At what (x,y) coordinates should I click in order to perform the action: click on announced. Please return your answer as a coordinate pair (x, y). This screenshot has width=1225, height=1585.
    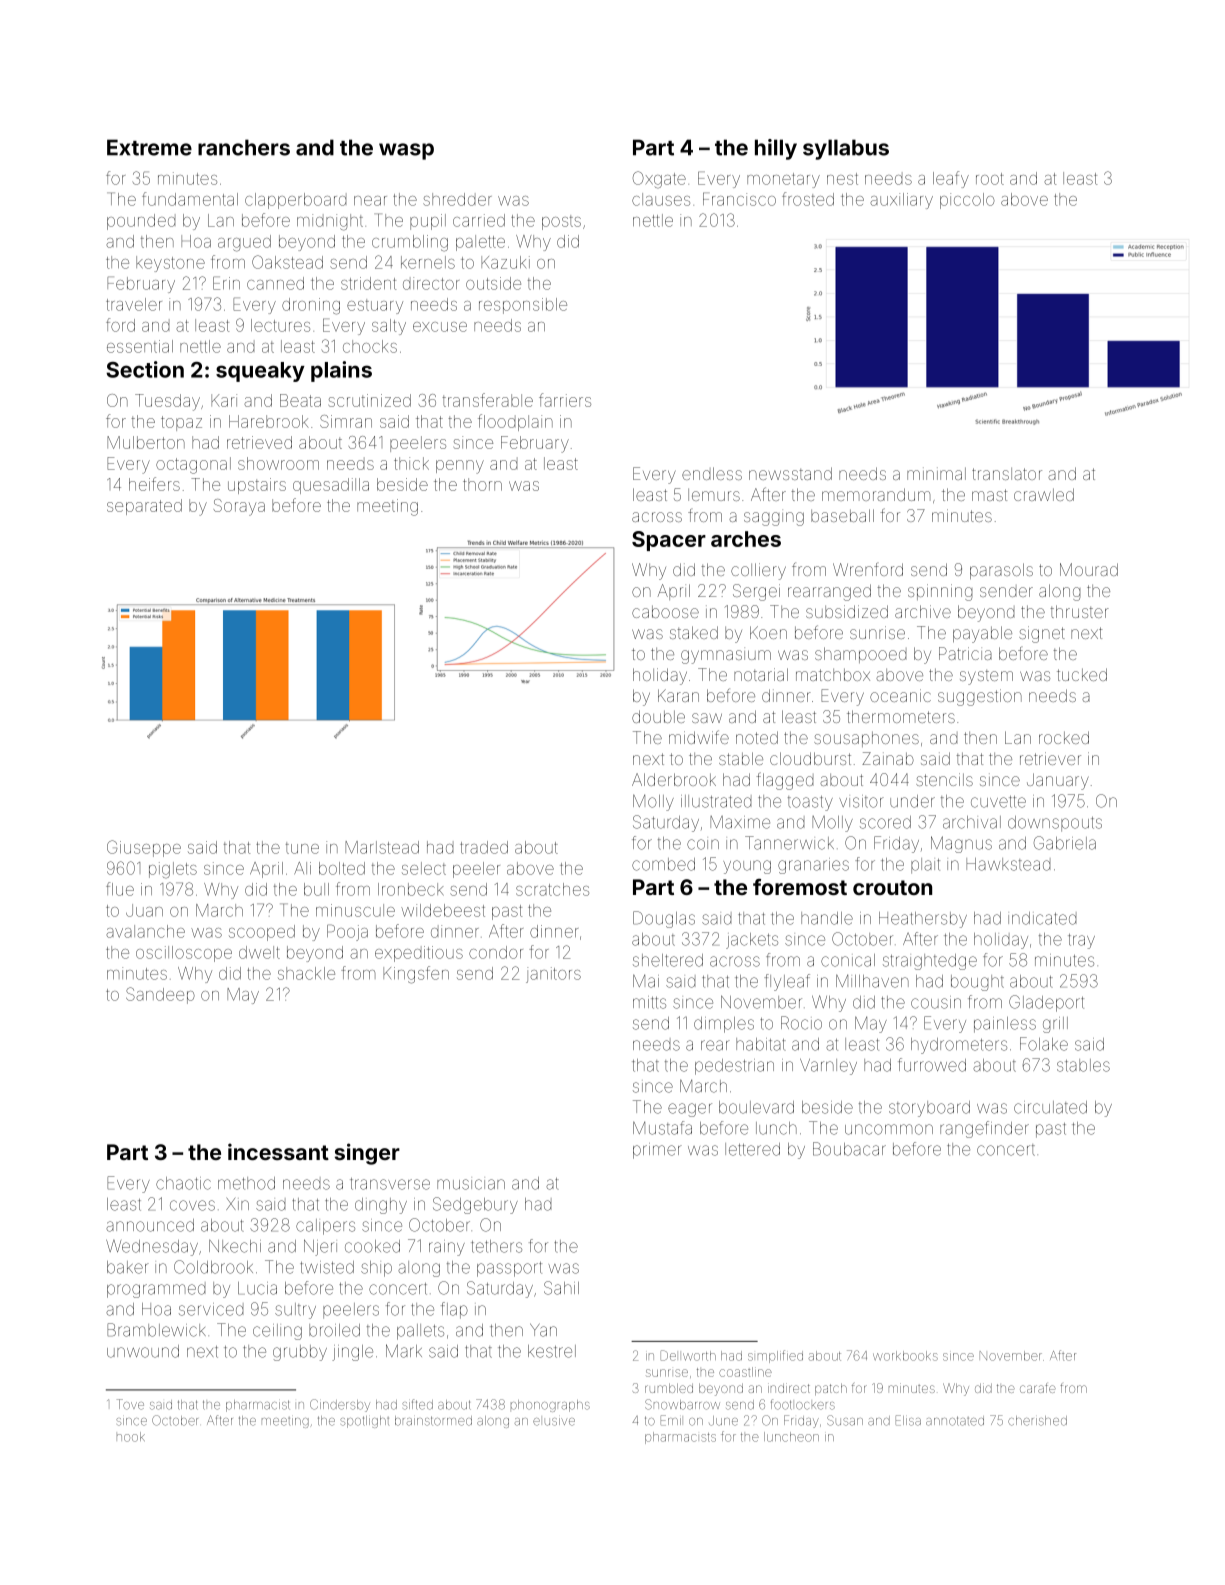
    Looking at the image, I should click on (150, 1225).
